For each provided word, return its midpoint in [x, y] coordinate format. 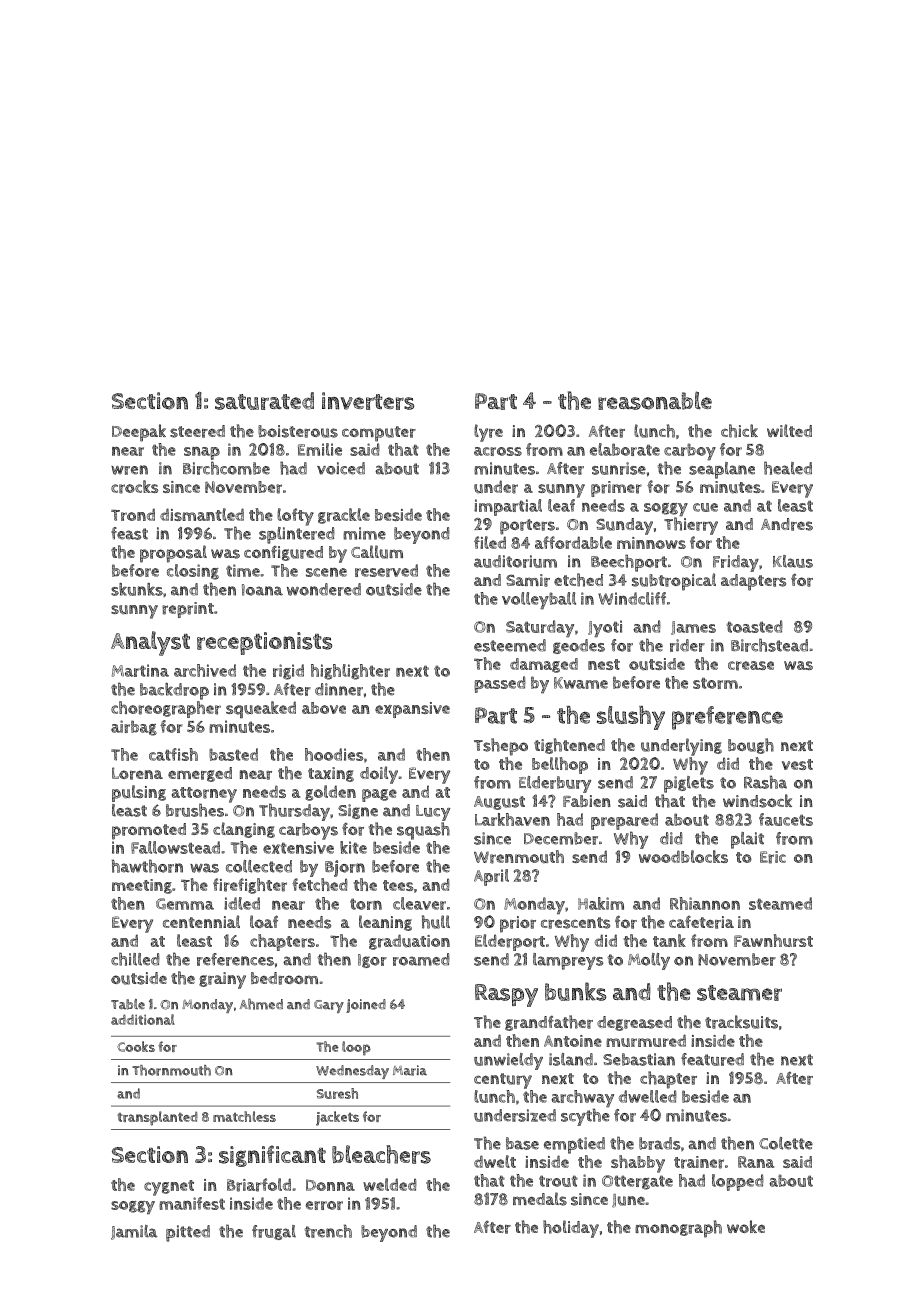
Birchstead [769, 645]
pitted [188, 1233]
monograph [678, 1229]
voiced [341, 468]
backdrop [174, 691]
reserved [386, 570]
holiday [571, 1229]
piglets [689, 784]
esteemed [510, 645]
